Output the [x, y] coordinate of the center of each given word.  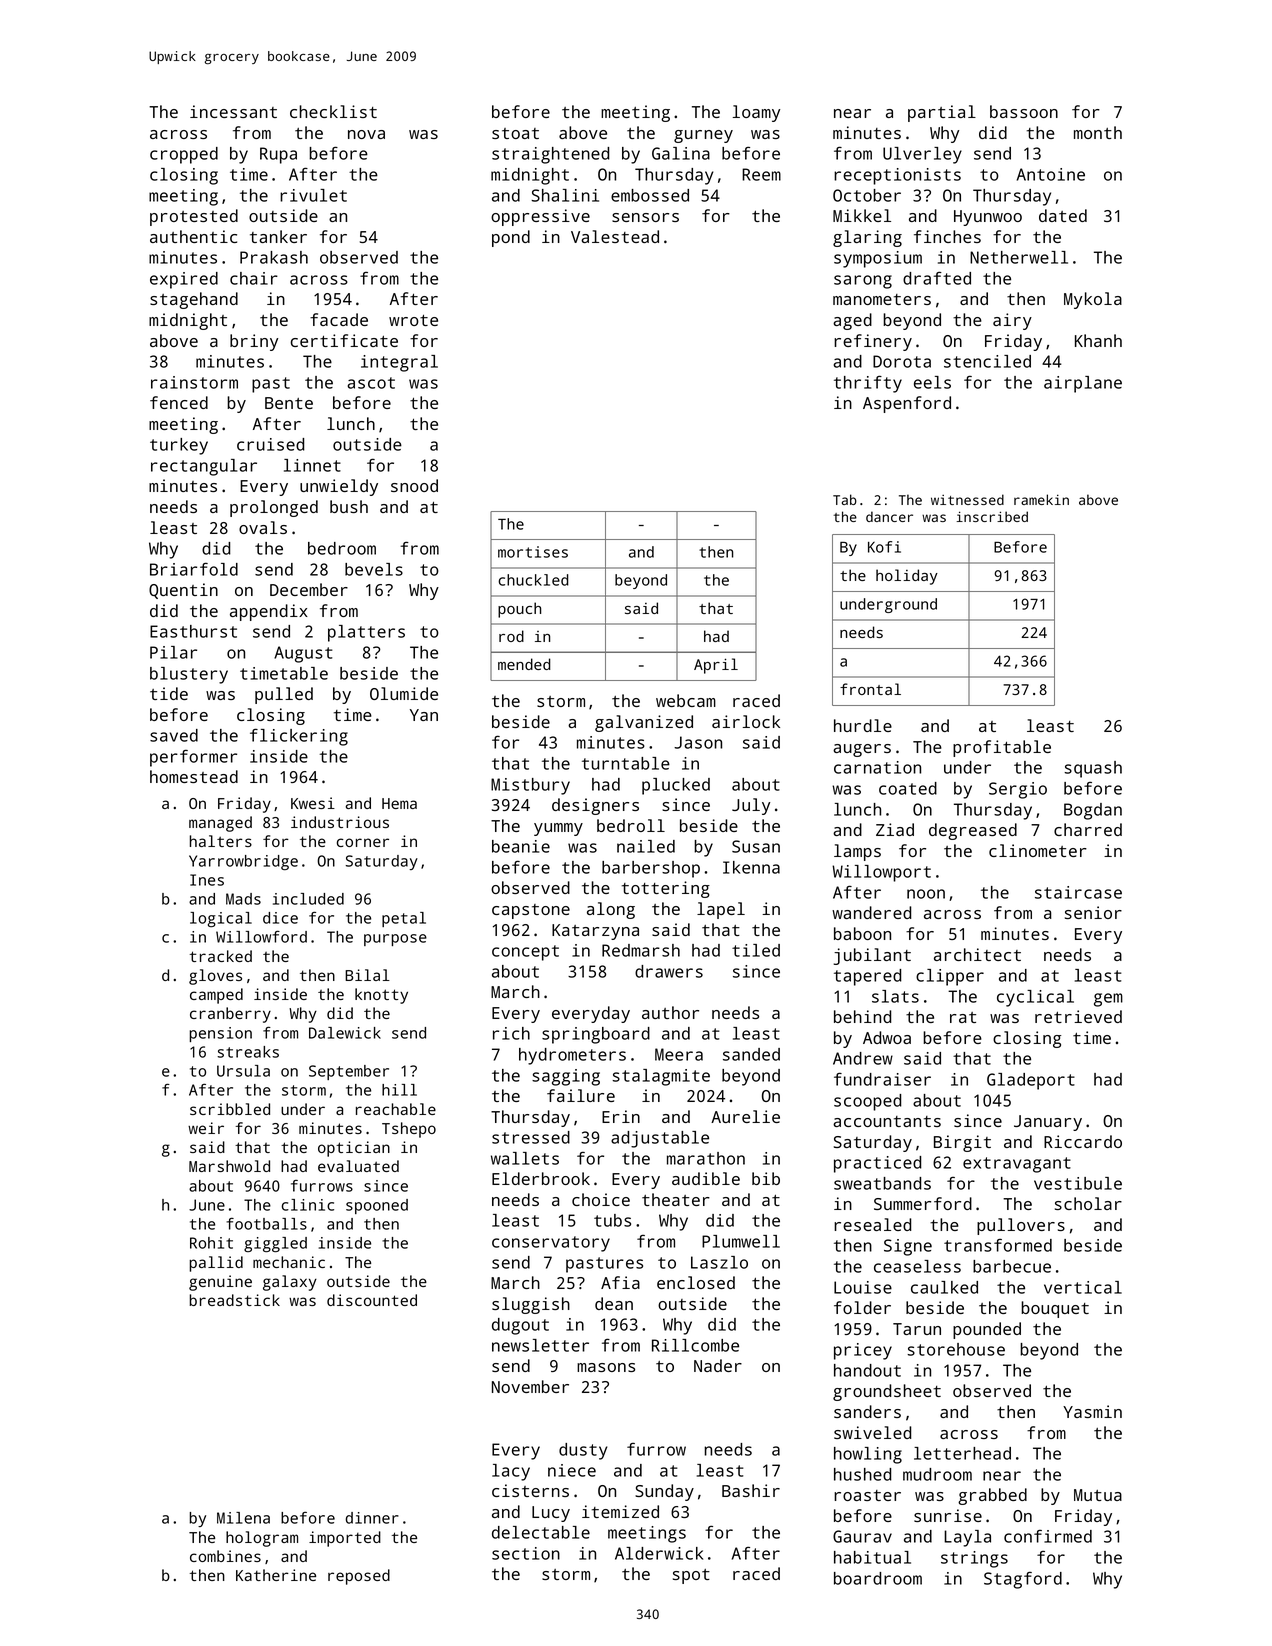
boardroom [878, 1578]
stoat [515, 133]
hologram [262, 1539]
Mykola [1093, 300]
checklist [333, 111]
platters [366, 633]
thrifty [868, 384]
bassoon [1024, 111]
